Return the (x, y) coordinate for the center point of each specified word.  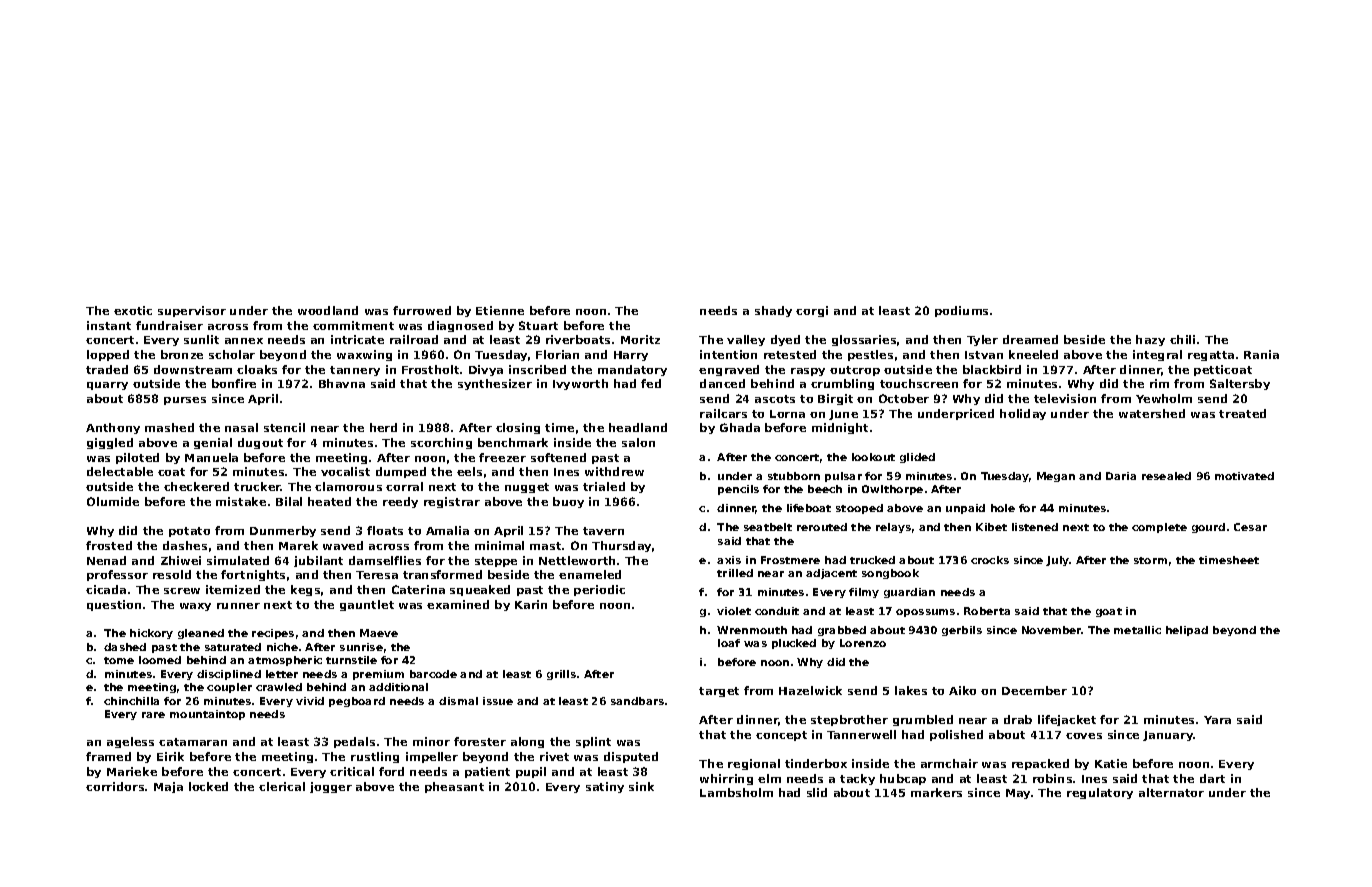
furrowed (422, 310)
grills (561, 675)
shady (773, 311)
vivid (310, 701)
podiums (961, 311)
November (1052, 630)
